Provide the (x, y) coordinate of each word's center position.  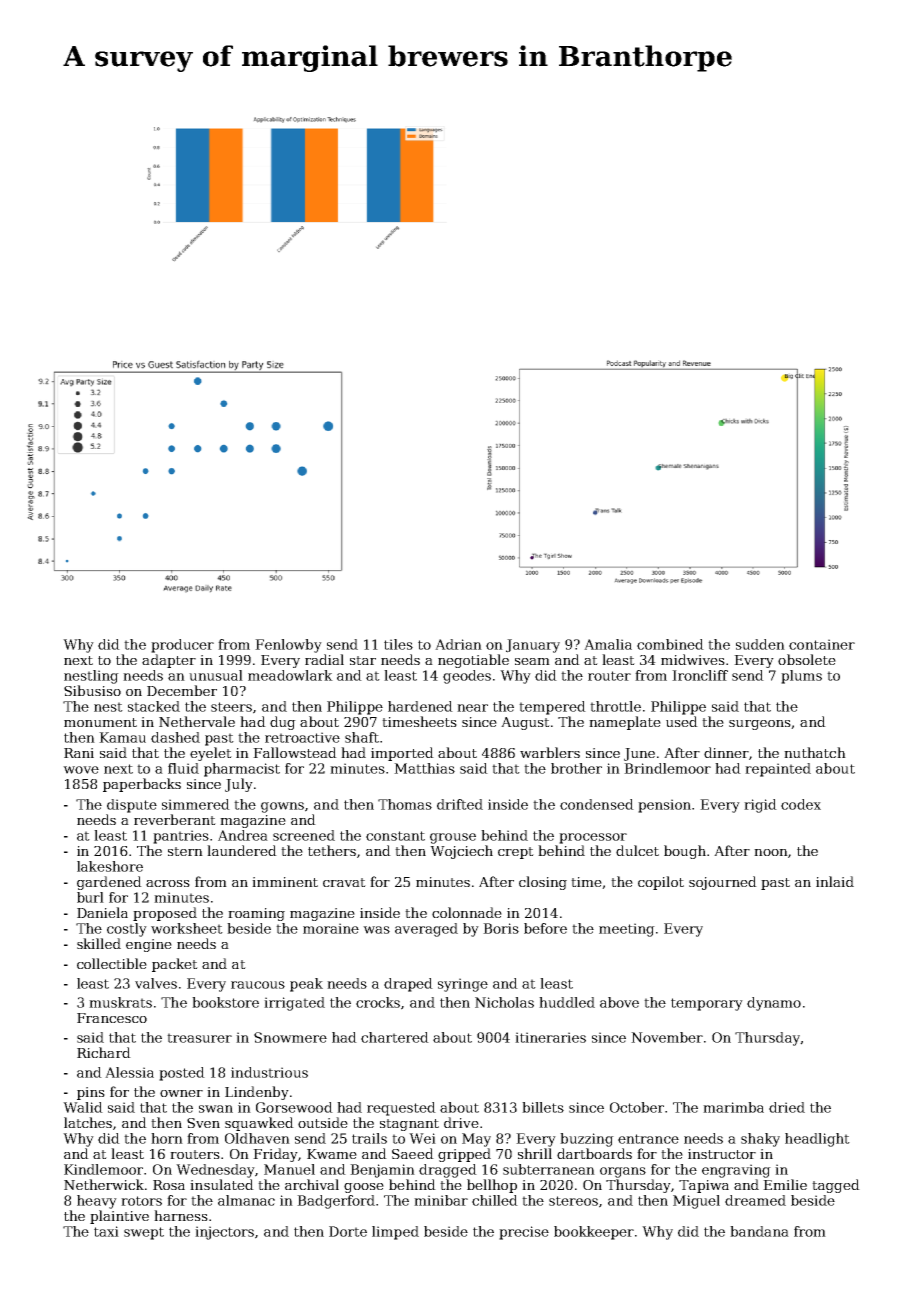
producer (182, 646)
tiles (398, 644)
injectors (224, 1233)
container (822, 644)
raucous (258, 985)
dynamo (774, 1004)
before (545, 928)
